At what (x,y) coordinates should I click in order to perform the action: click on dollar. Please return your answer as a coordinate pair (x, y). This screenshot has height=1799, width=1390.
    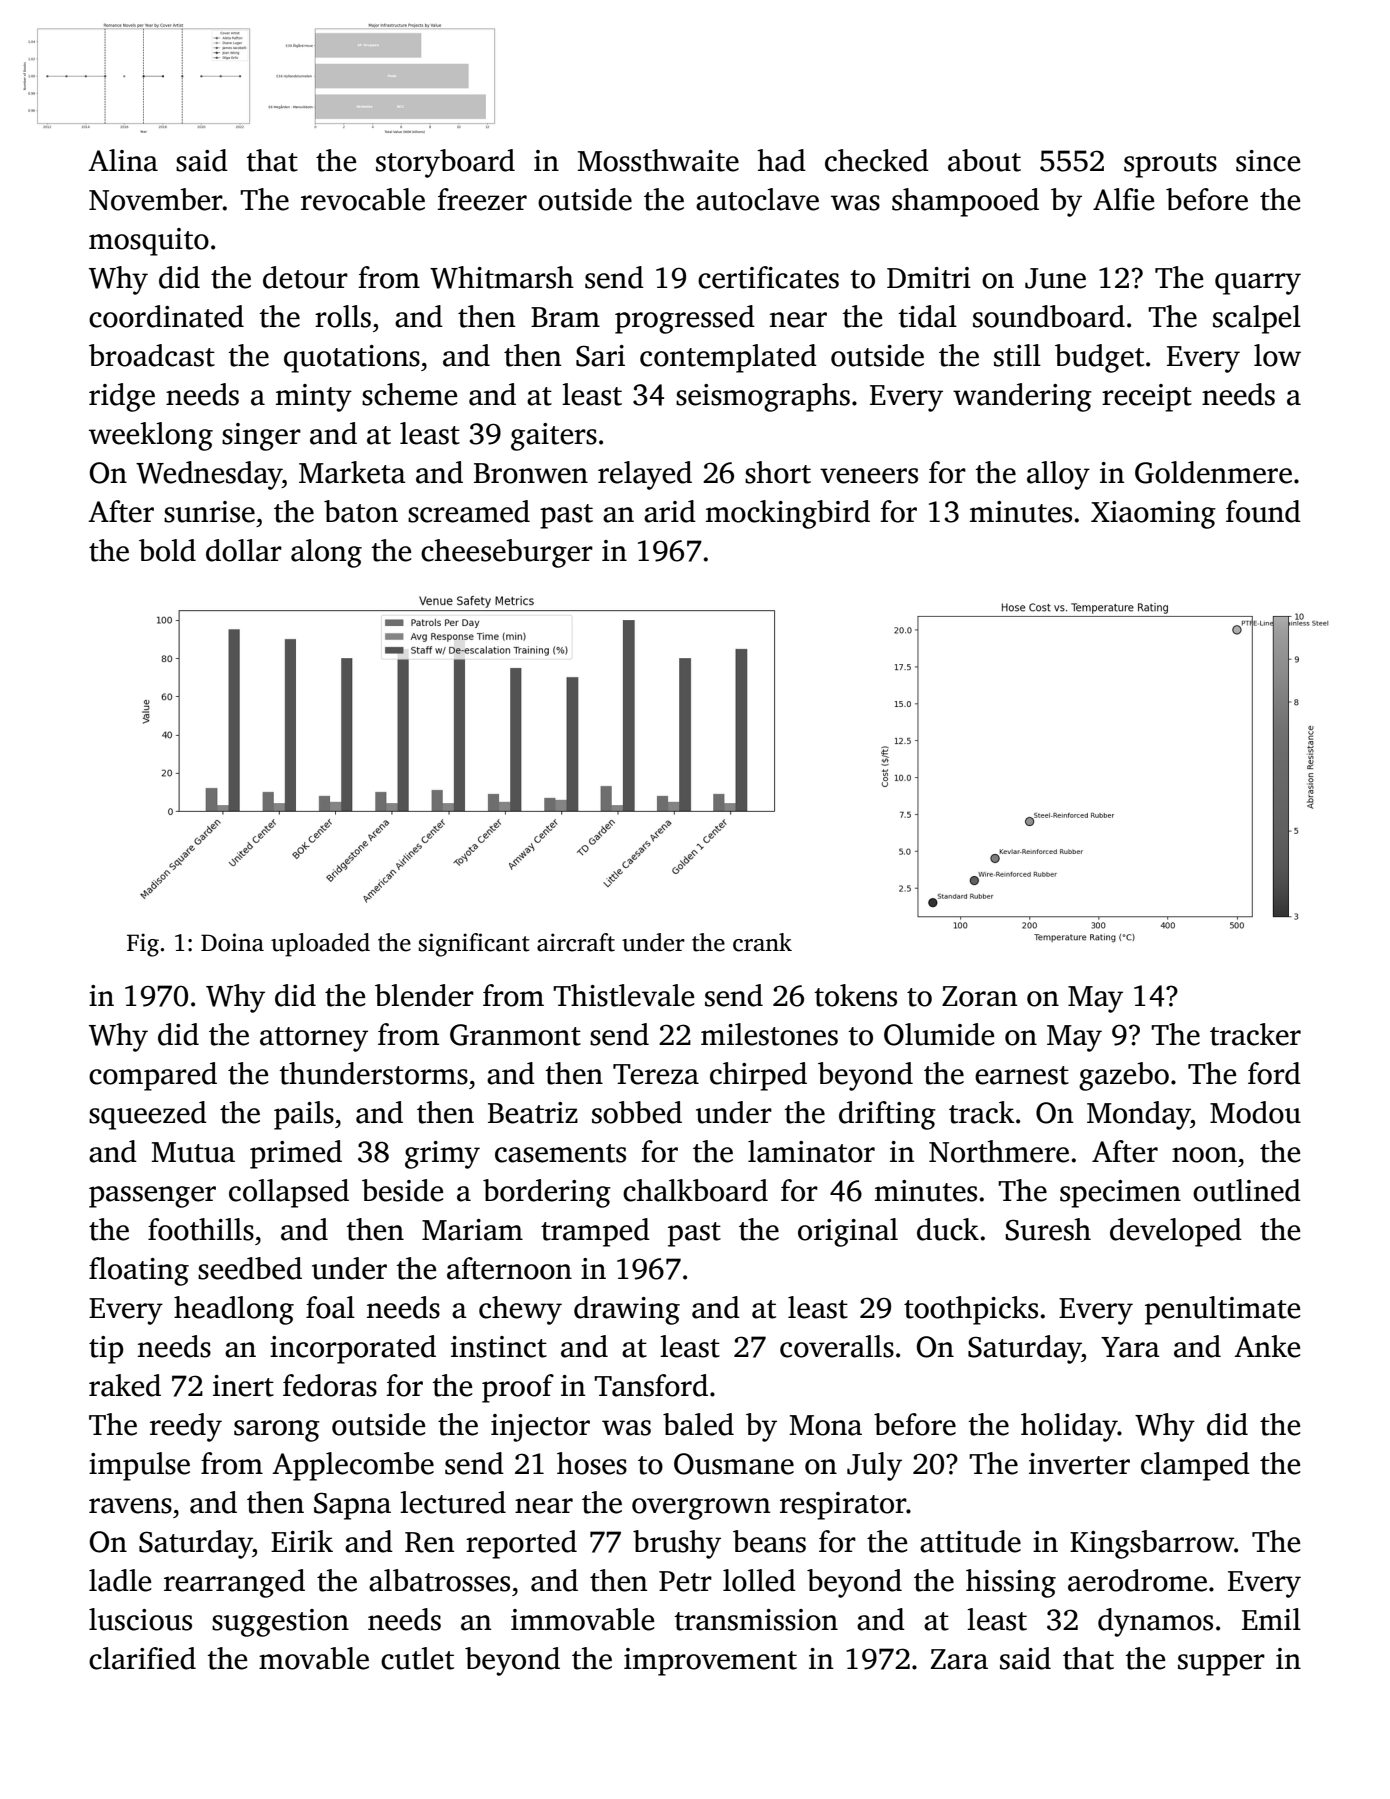
    Looking at the image, I should click on (244, 550).
